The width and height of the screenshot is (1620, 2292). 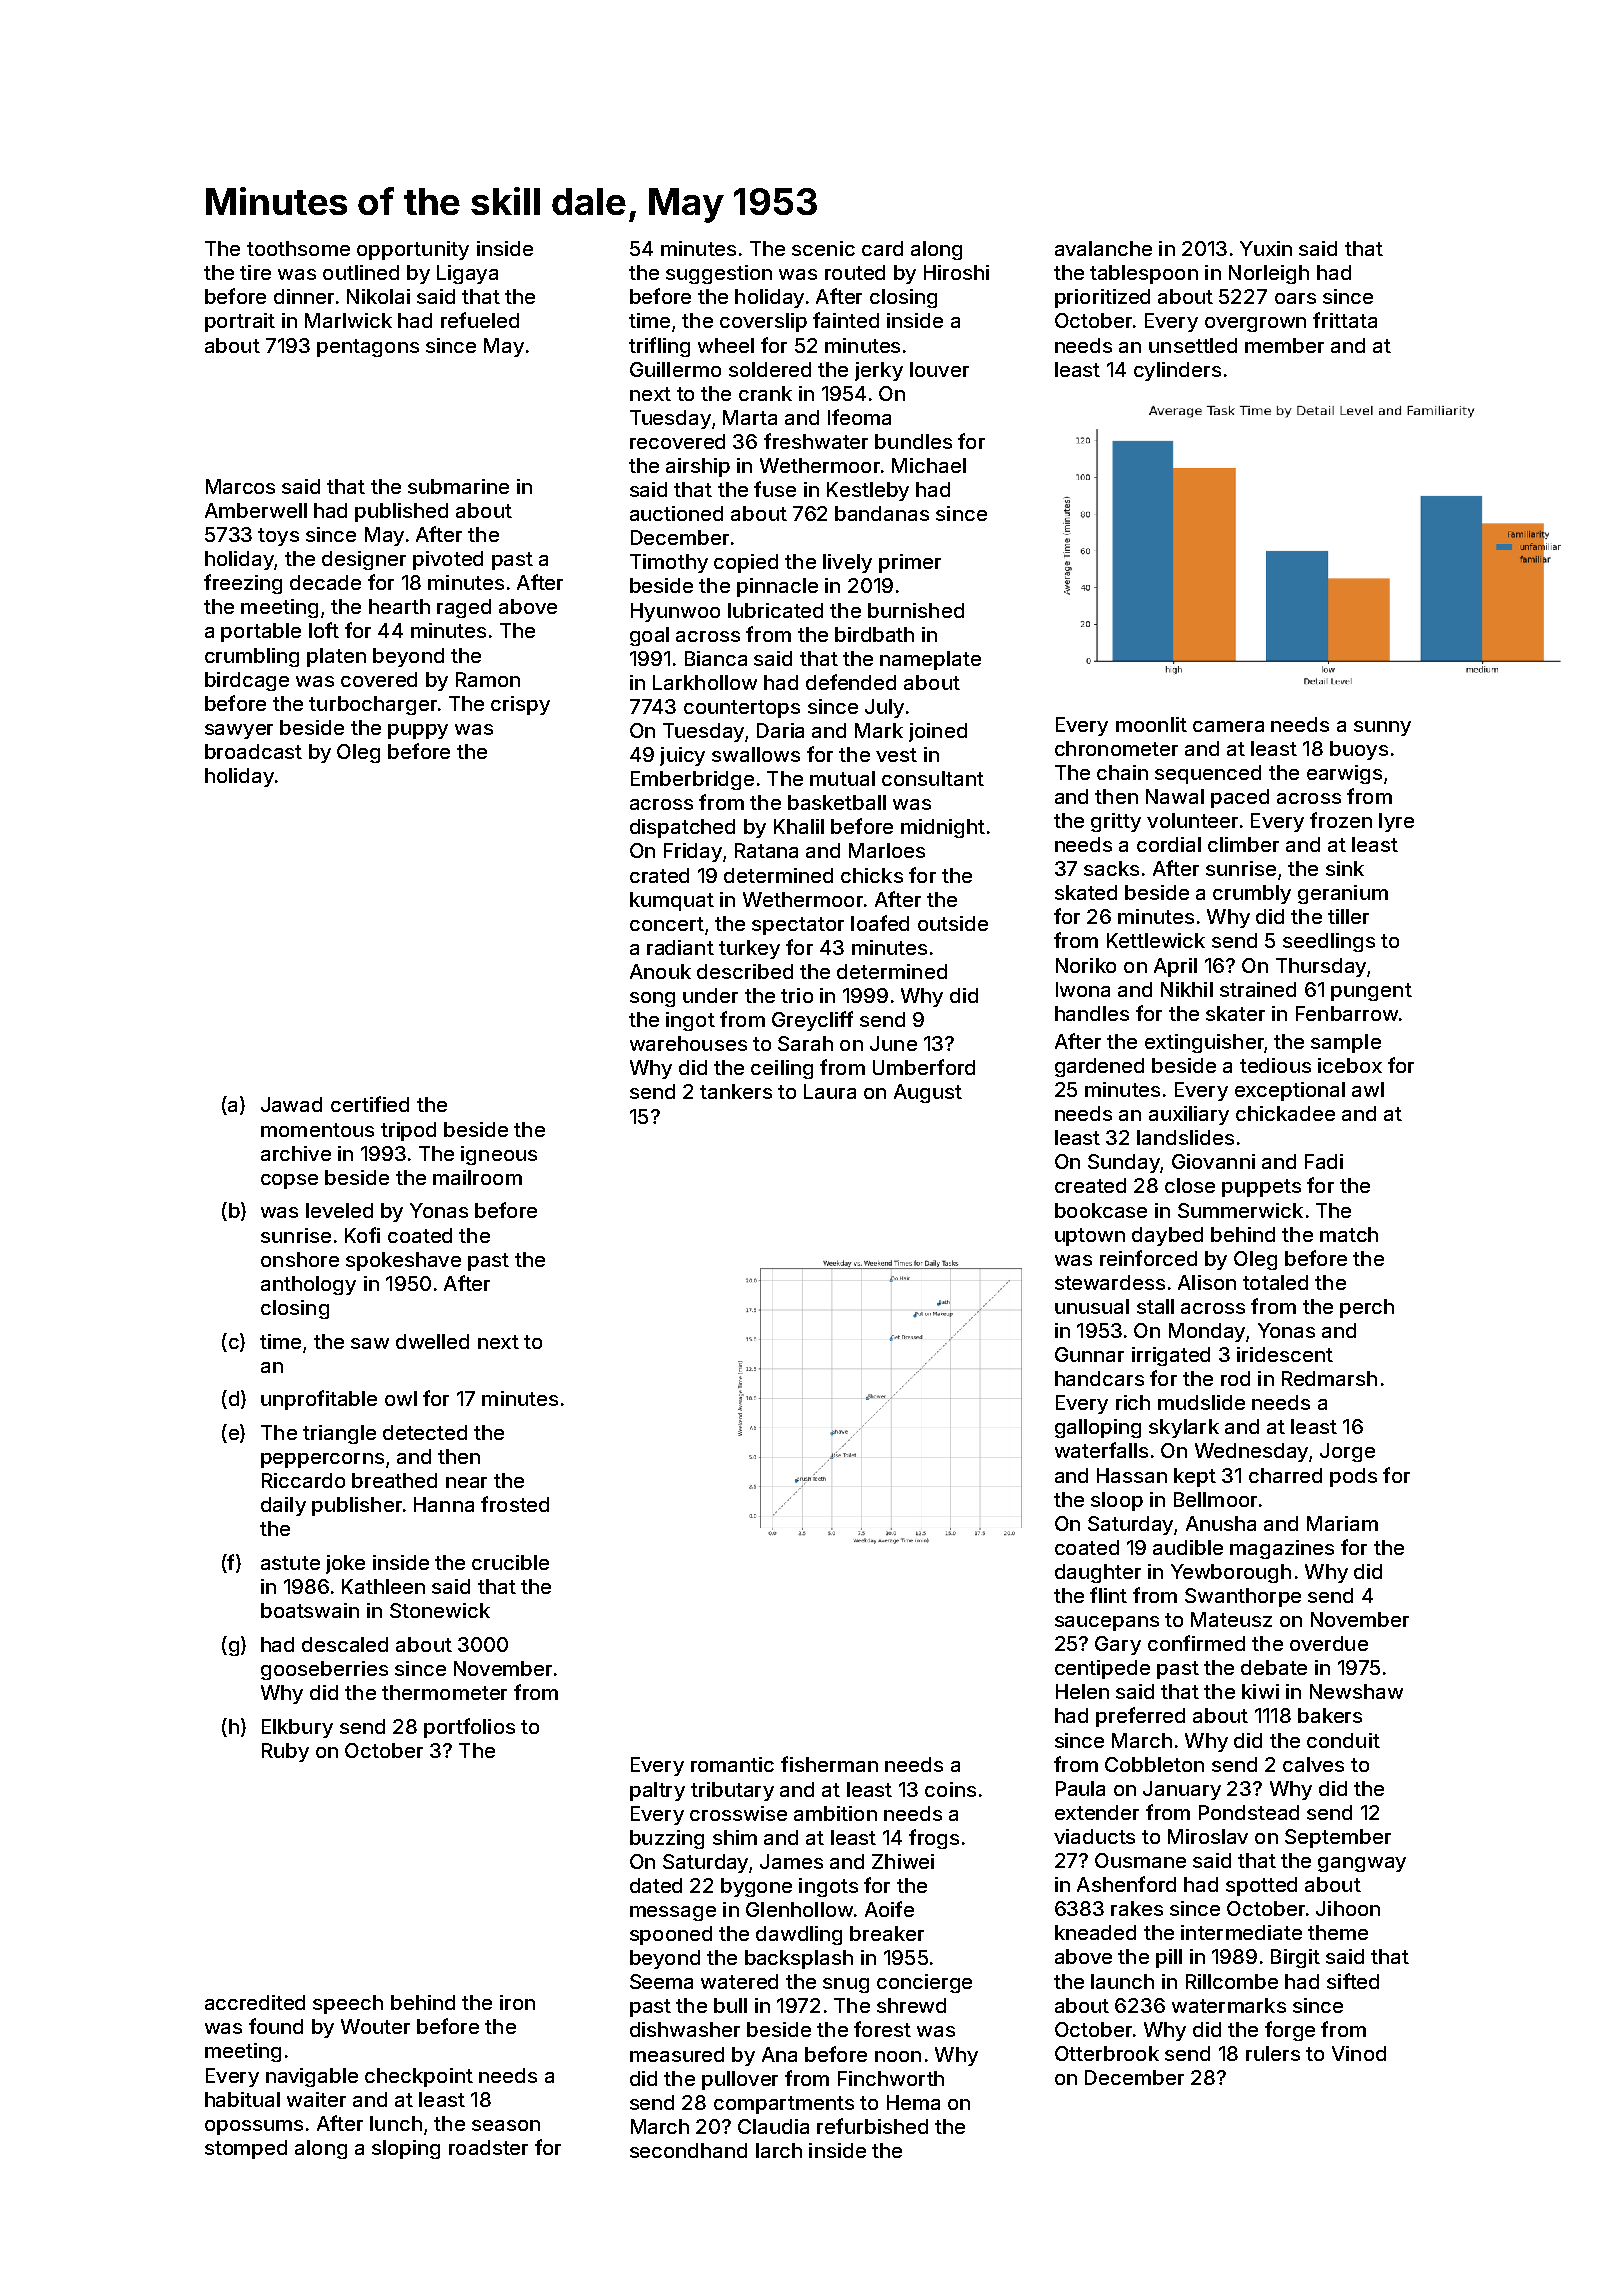 What do you see at coordinates (1342, 1523) in the screenshot?
I see `Mariam` at bounding box center [1342, 1523].
